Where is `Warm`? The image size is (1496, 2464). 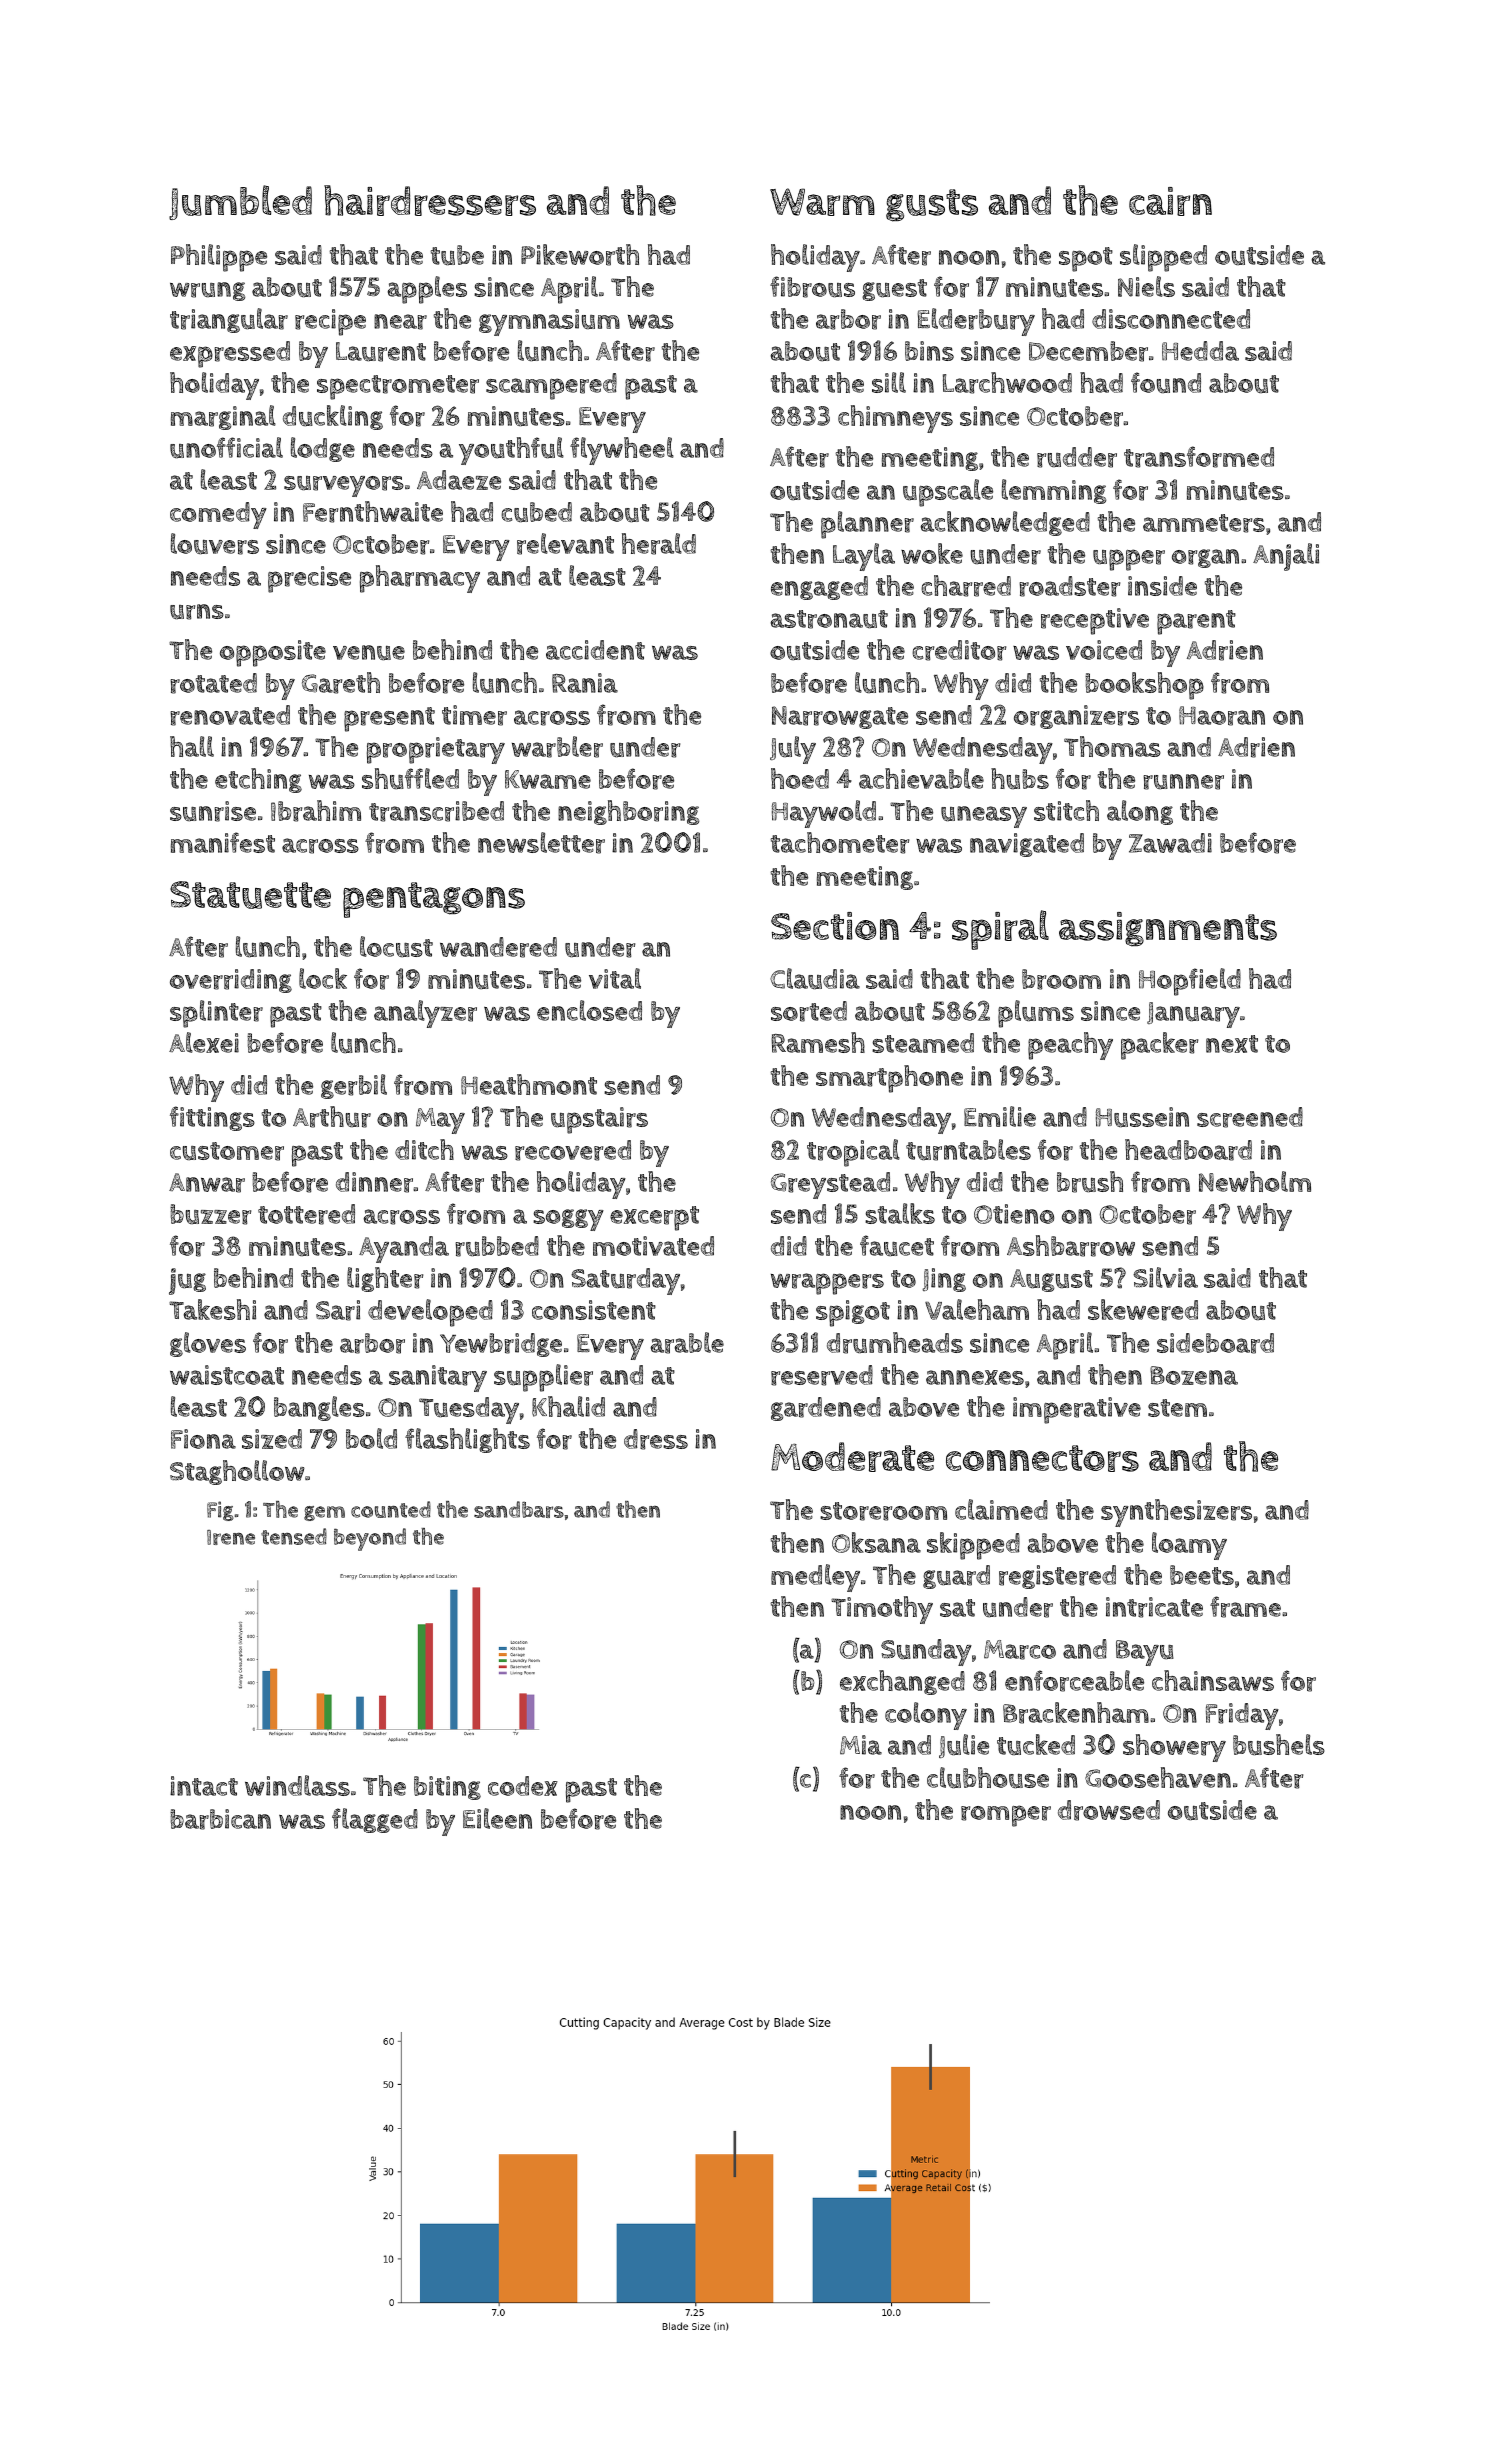 Warm is located at coordinates (822, 202).
